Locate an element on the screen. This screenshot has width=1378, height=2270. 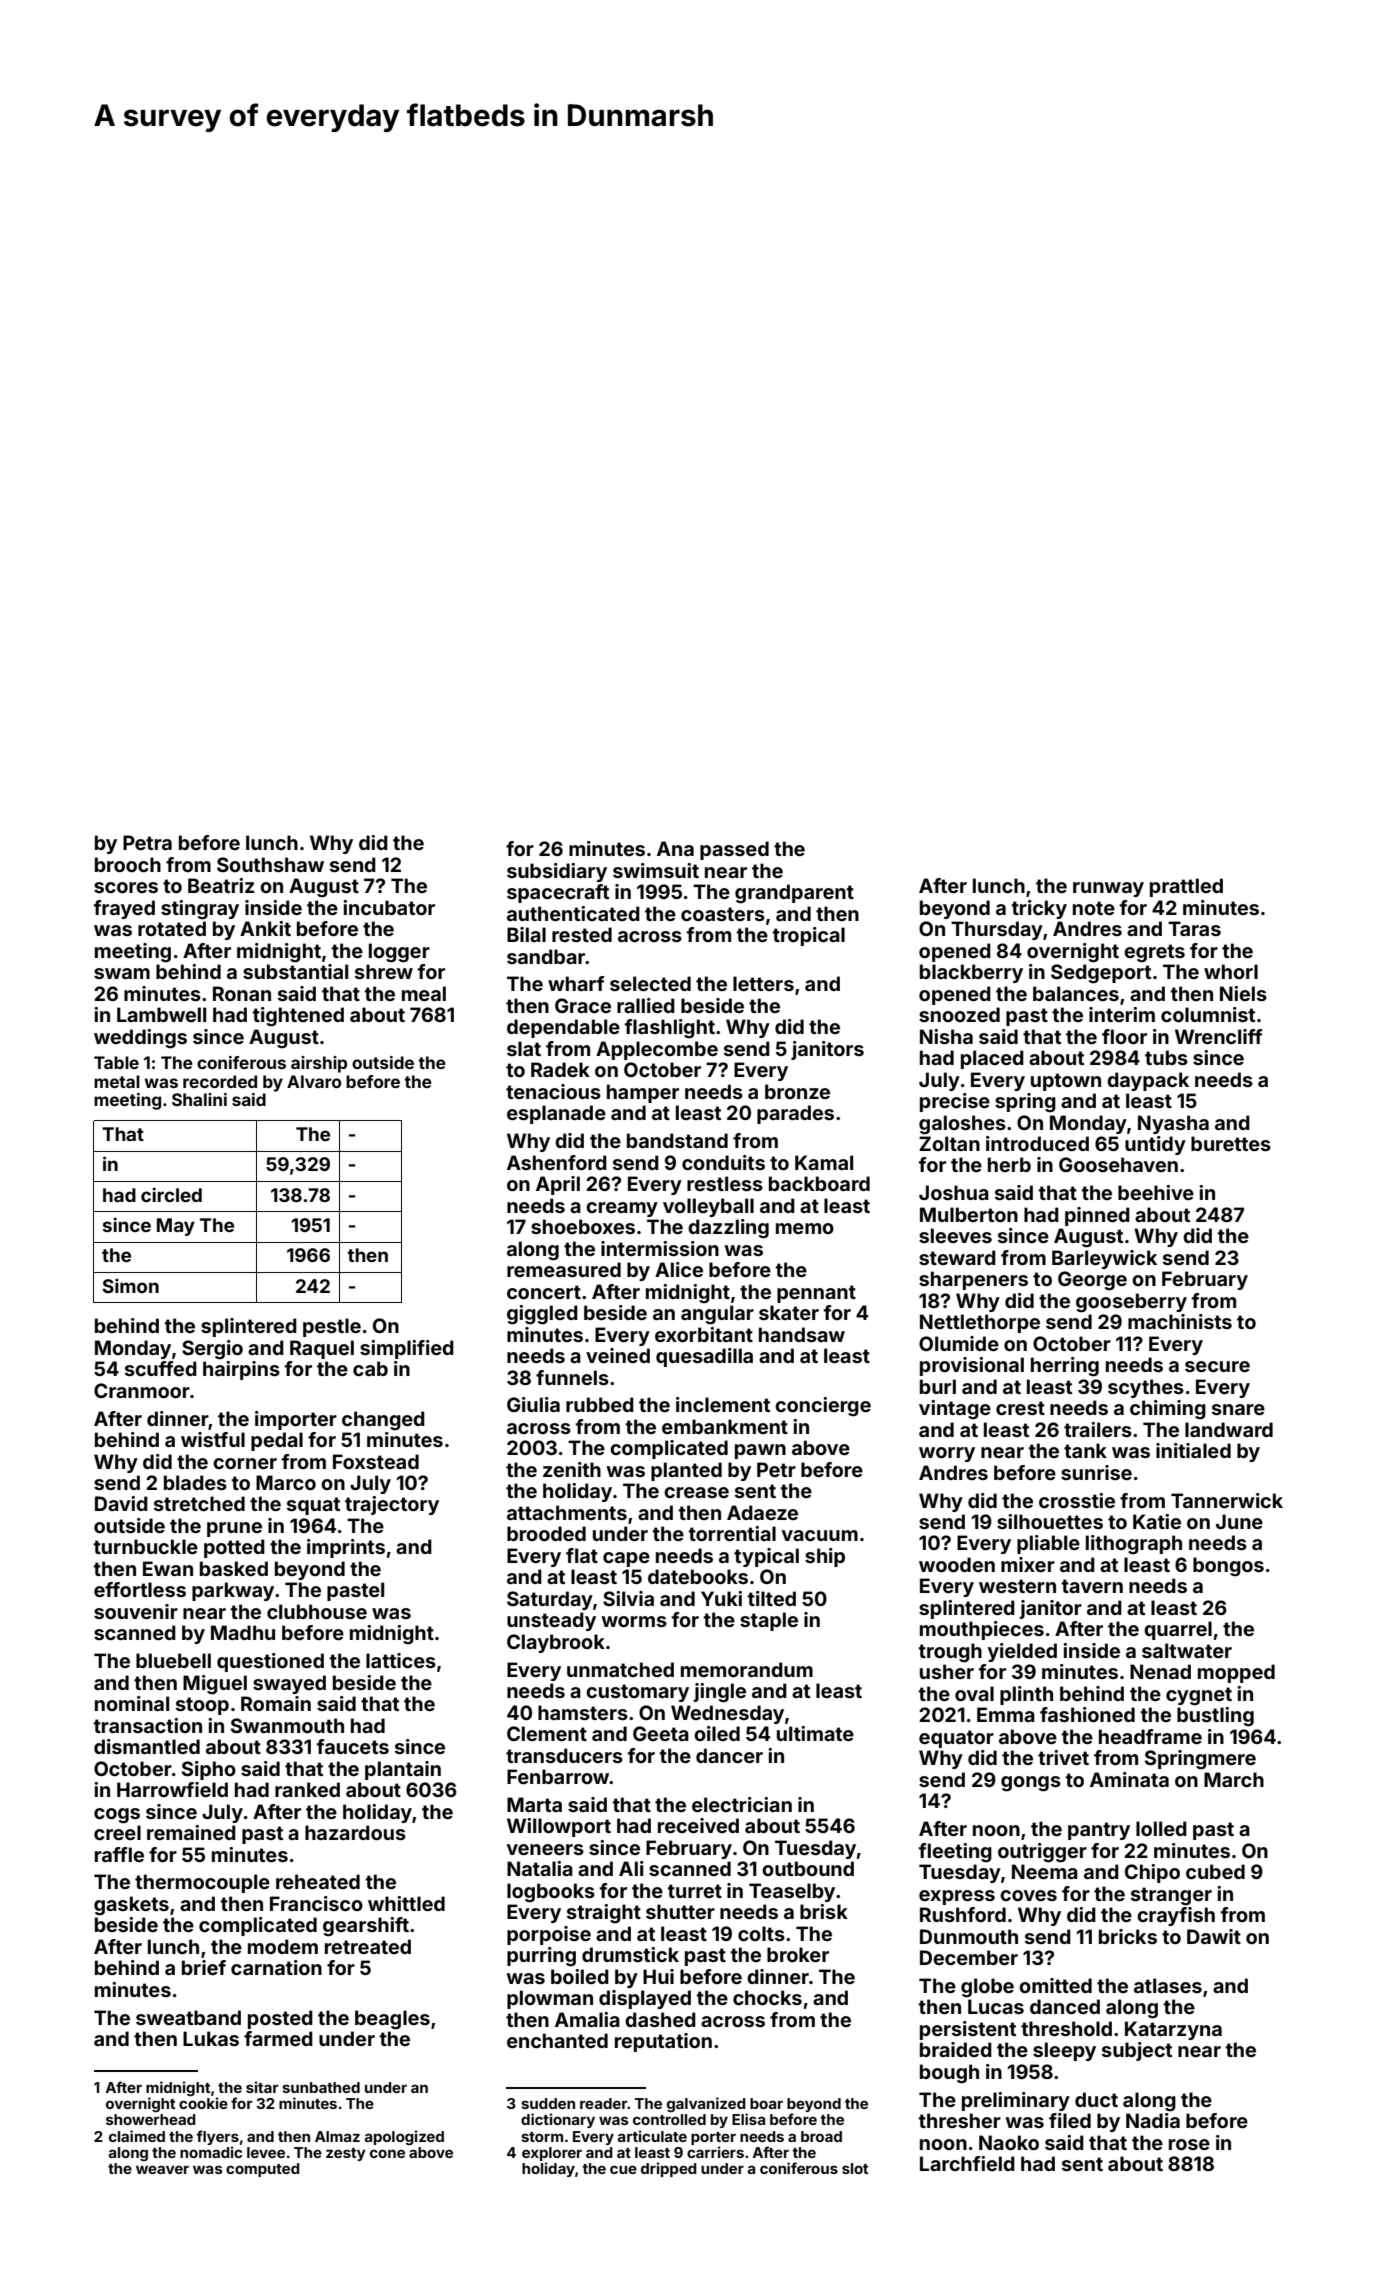
subsidiary is located at coordinates (557, 872).
